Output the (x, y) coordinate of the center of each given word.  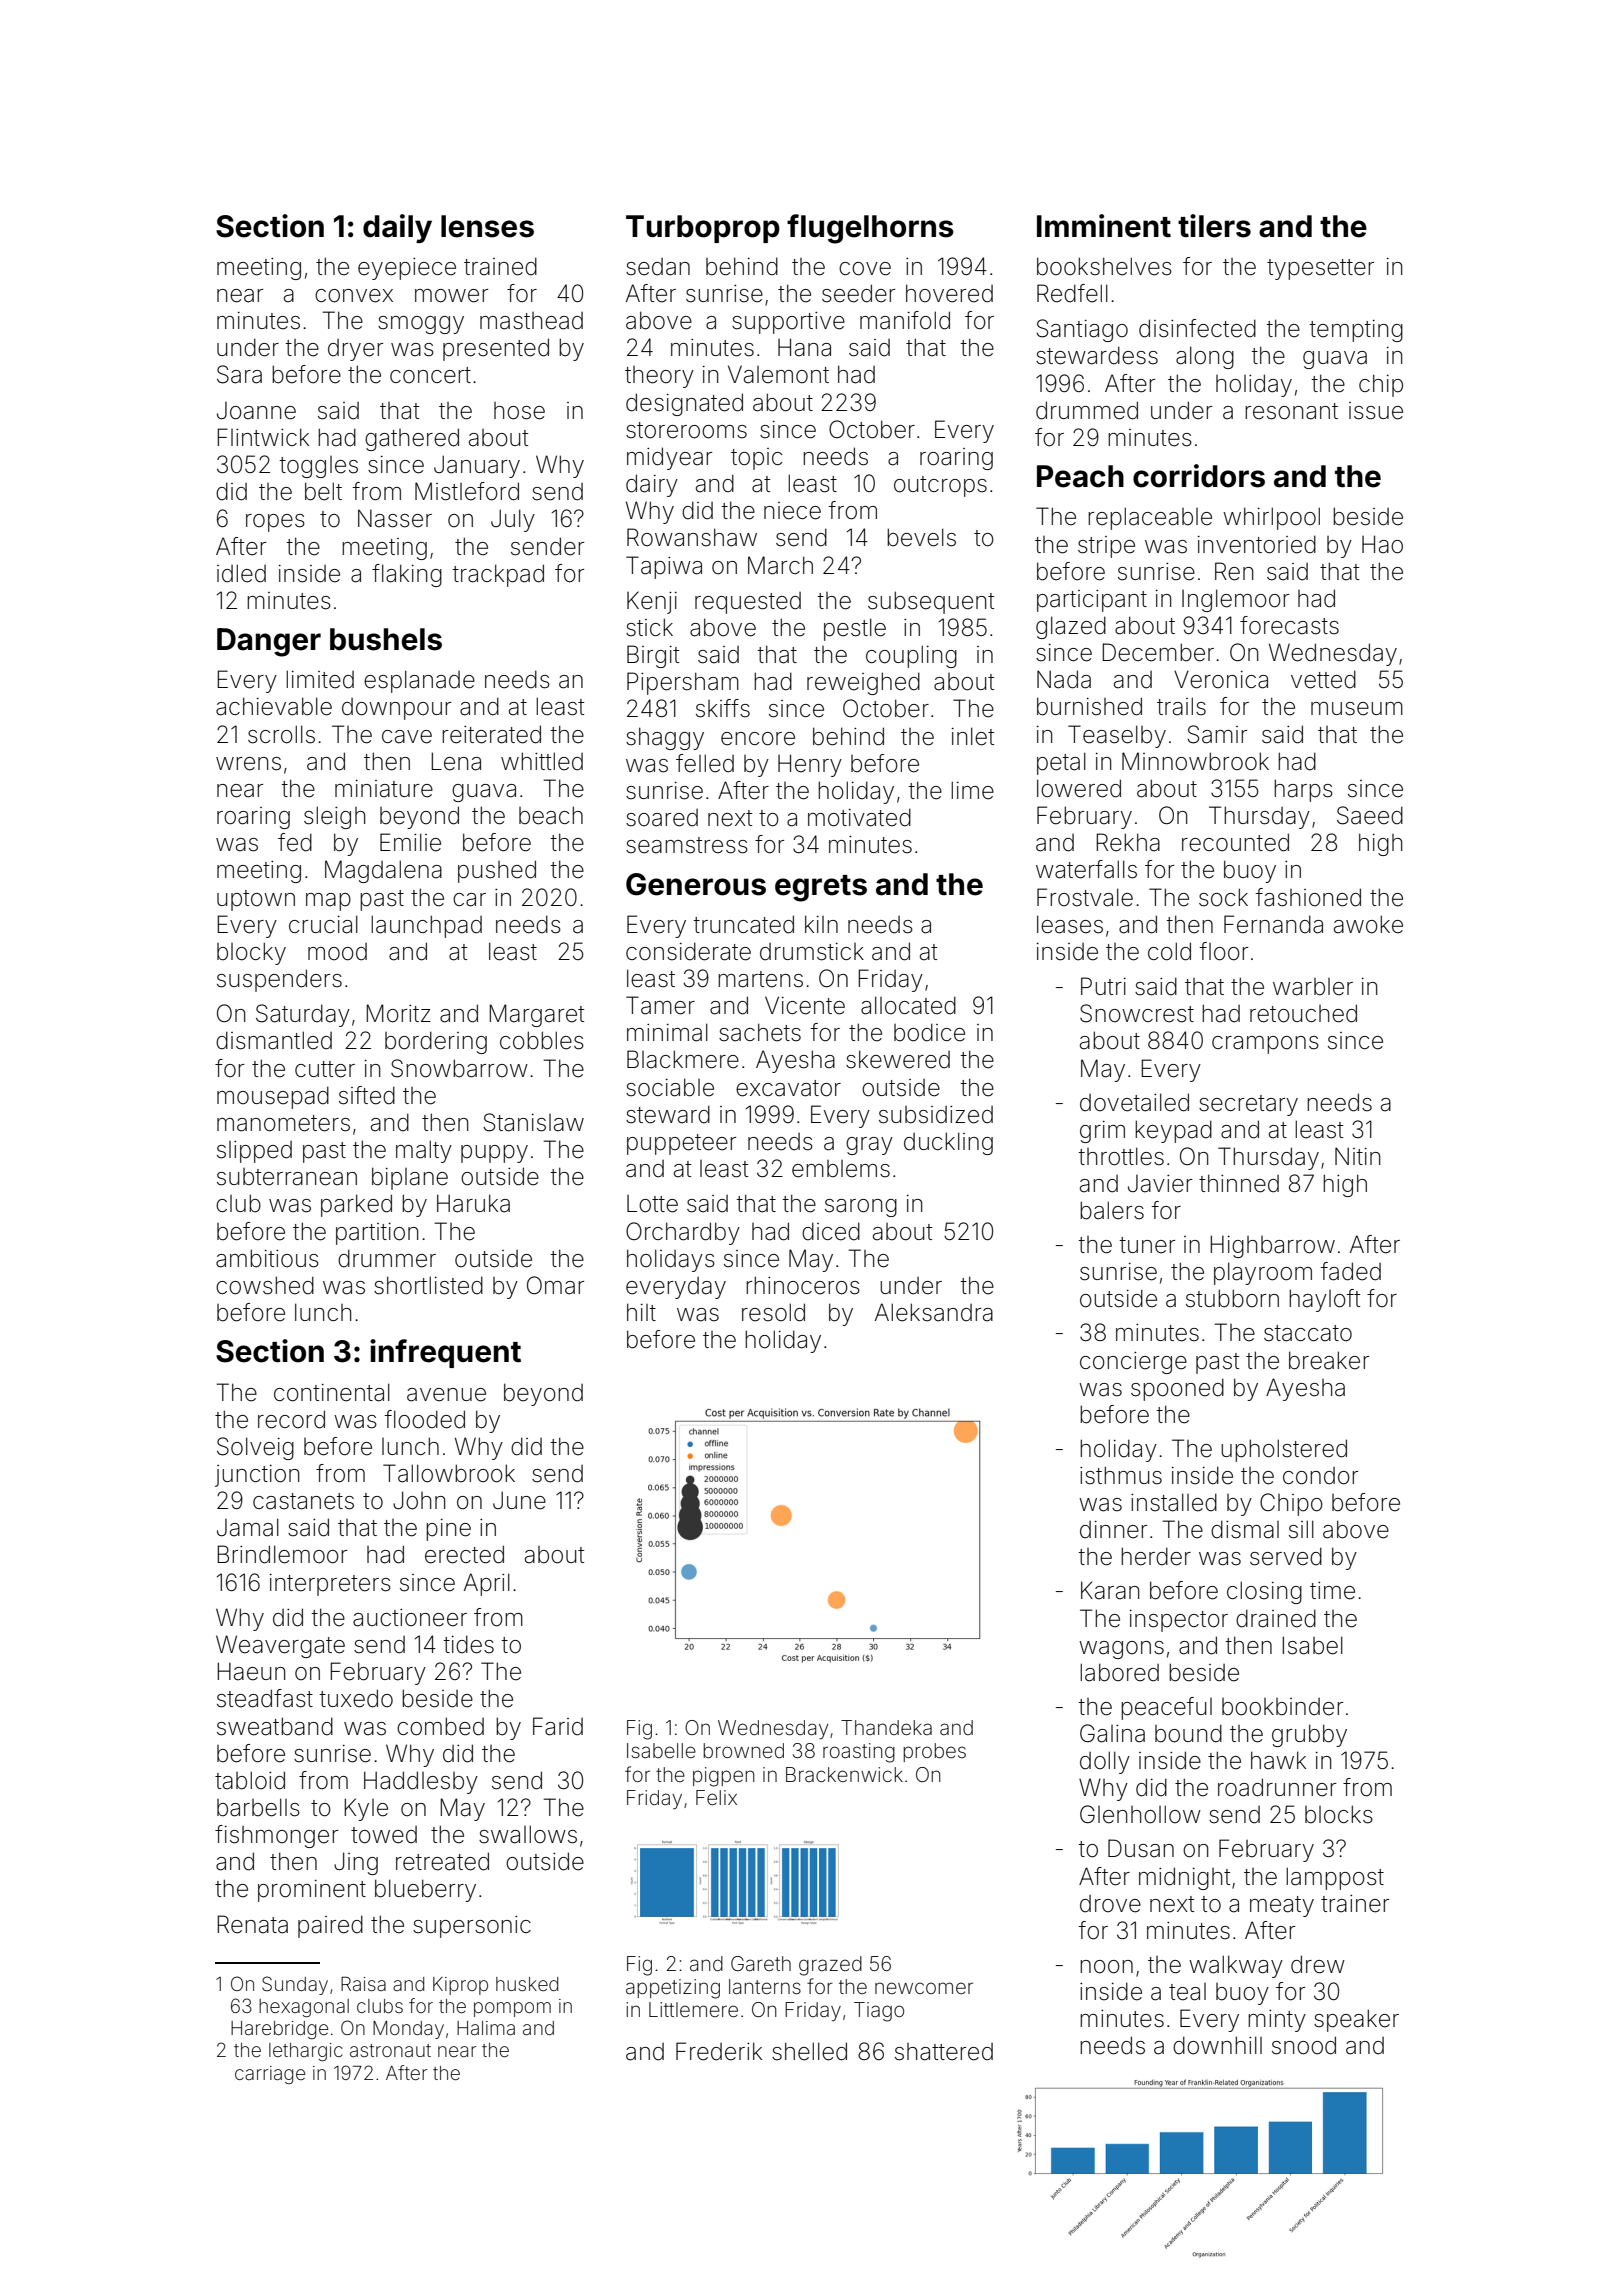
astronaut (390, 2050)
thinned (1239, 1183)
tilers (1214, 226)
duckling (948, 1143)
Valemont (778, 374)
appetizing (673, 1989)
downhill (1217, 2045)
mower (451, 296)
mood (337, 952)
